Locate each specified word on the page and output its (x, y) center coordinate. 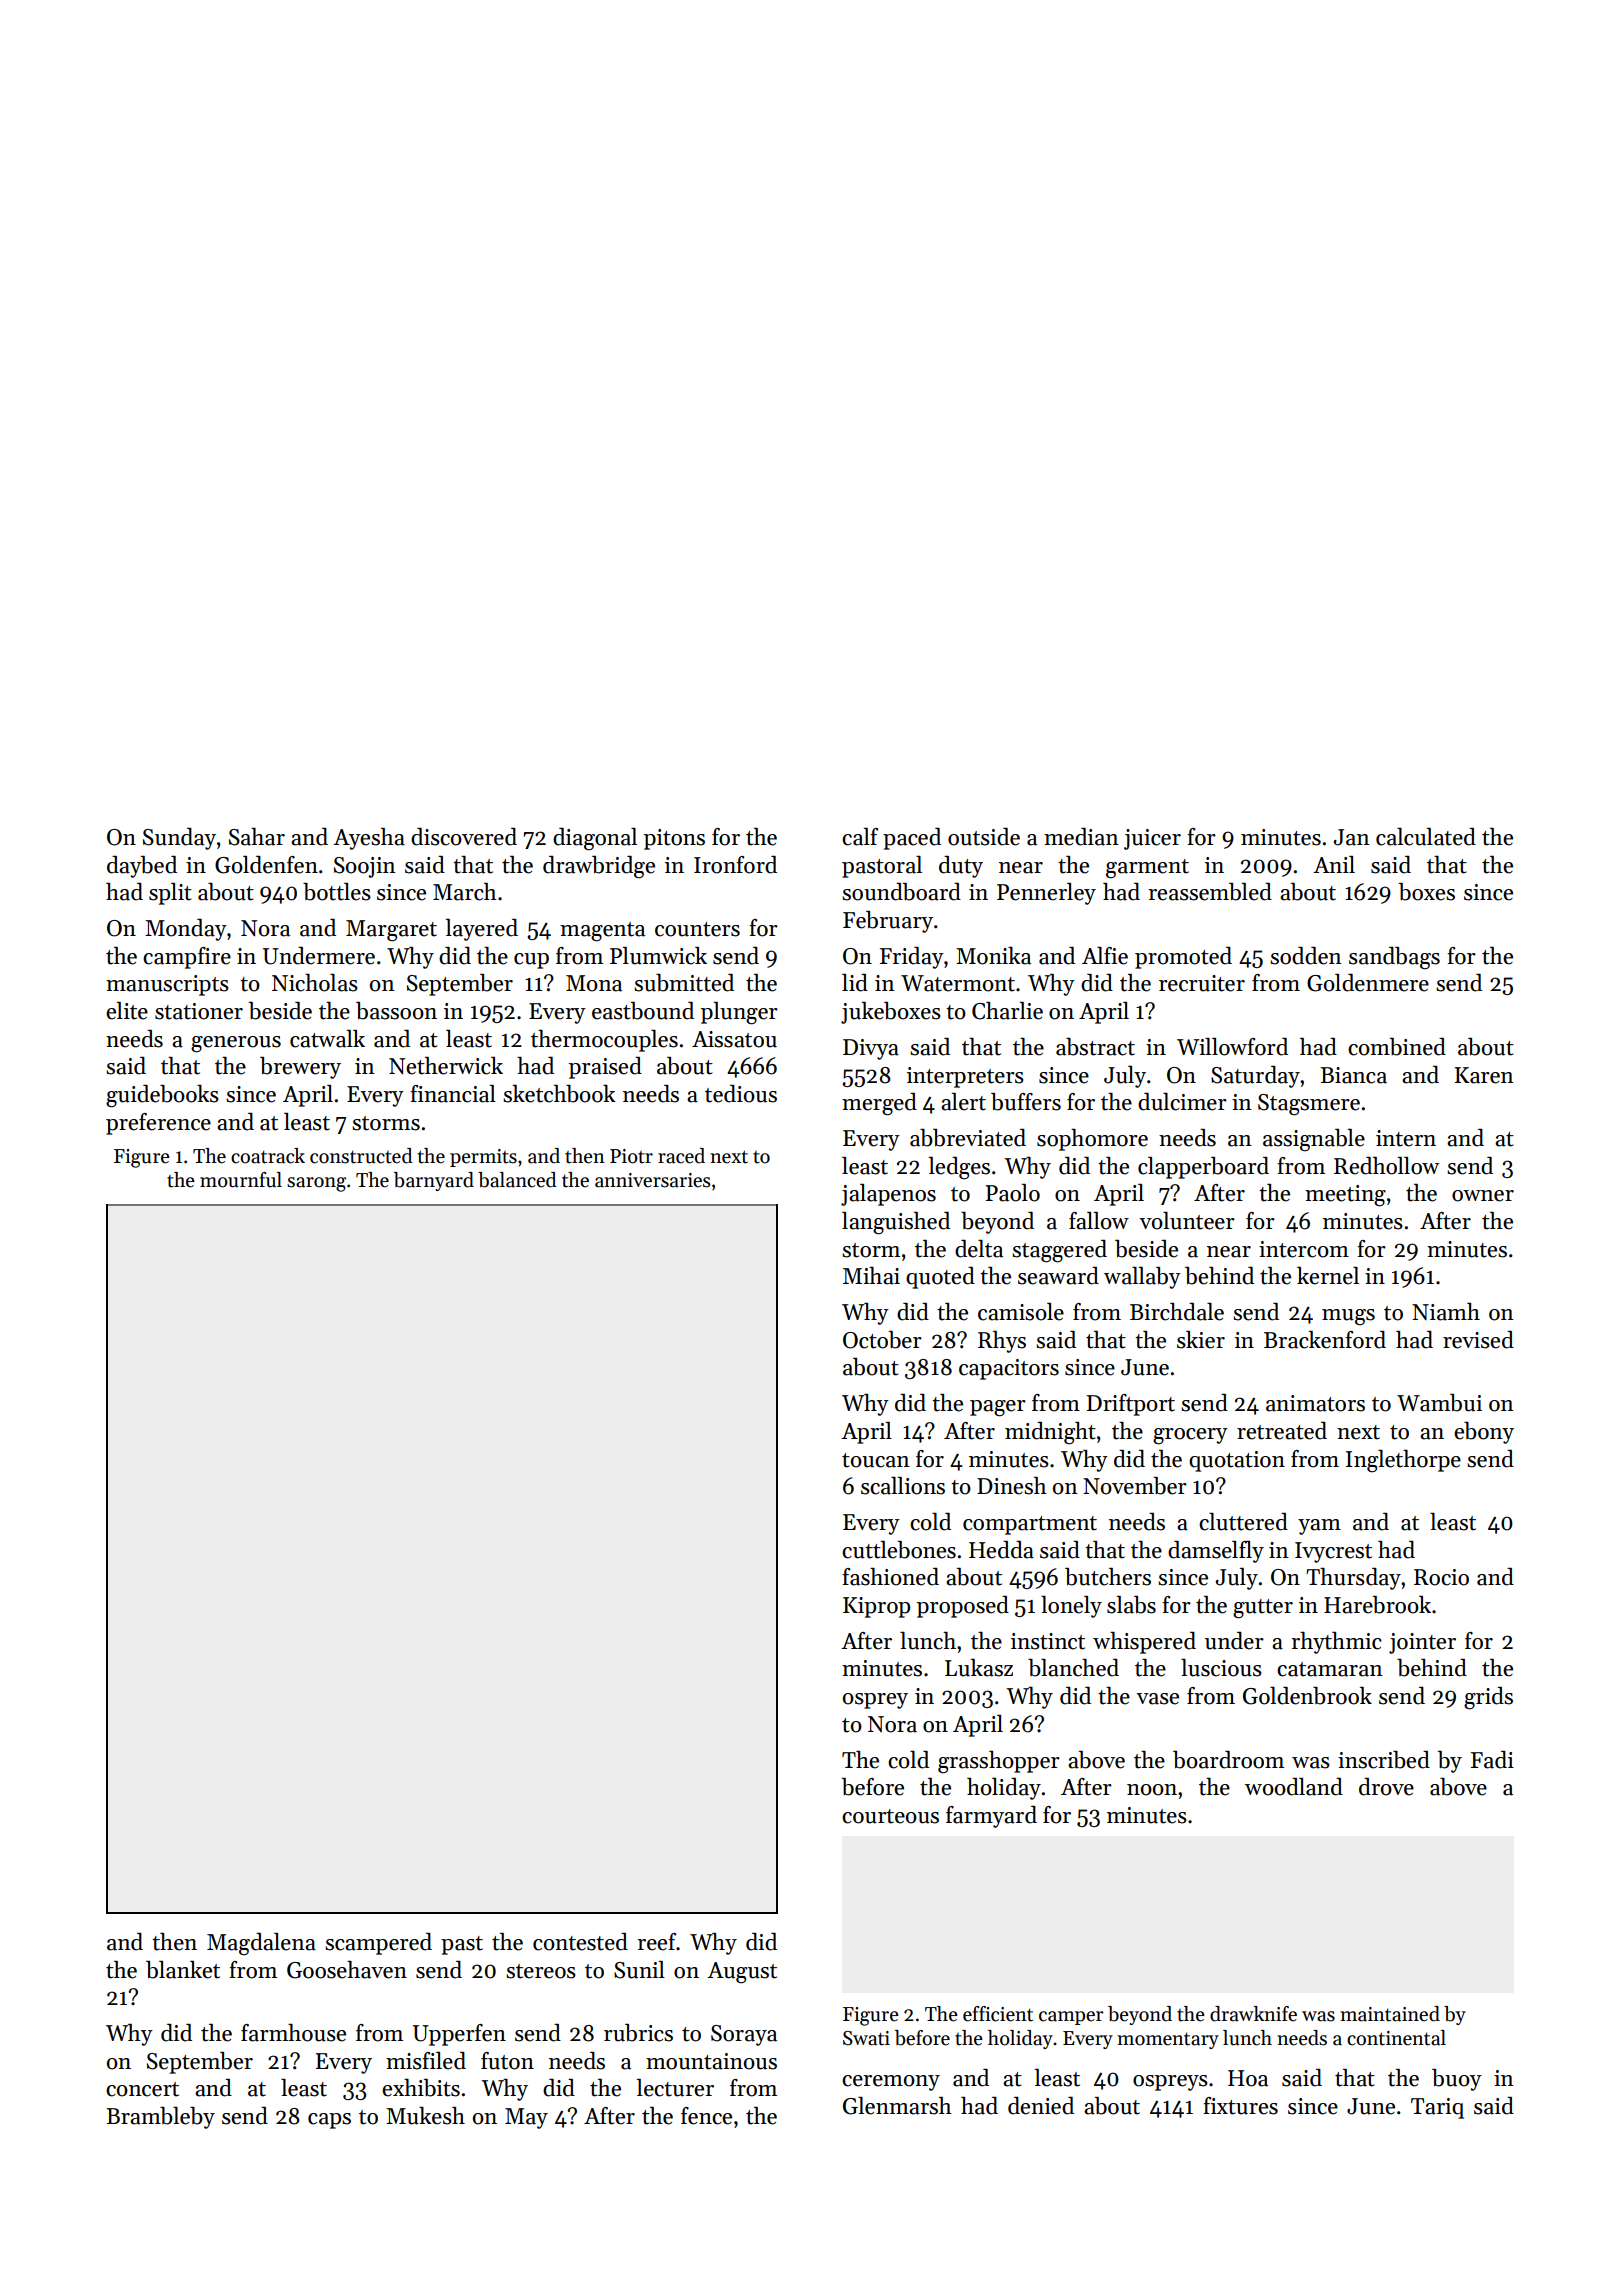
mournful (241, 1180)
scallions (903, 1486)
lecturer (675, 2088)
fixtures (1240, 2106)
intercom (1304, 1249)
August (742, 1973)
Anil (1334, 864)
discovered (464, 837)
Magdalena (261, 1944)
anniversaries (653, 1180)
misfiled (426, 2061)
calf (860, 837)
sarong (316, 1184)
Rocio (1441, 1577)
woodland (1294, 1787)
